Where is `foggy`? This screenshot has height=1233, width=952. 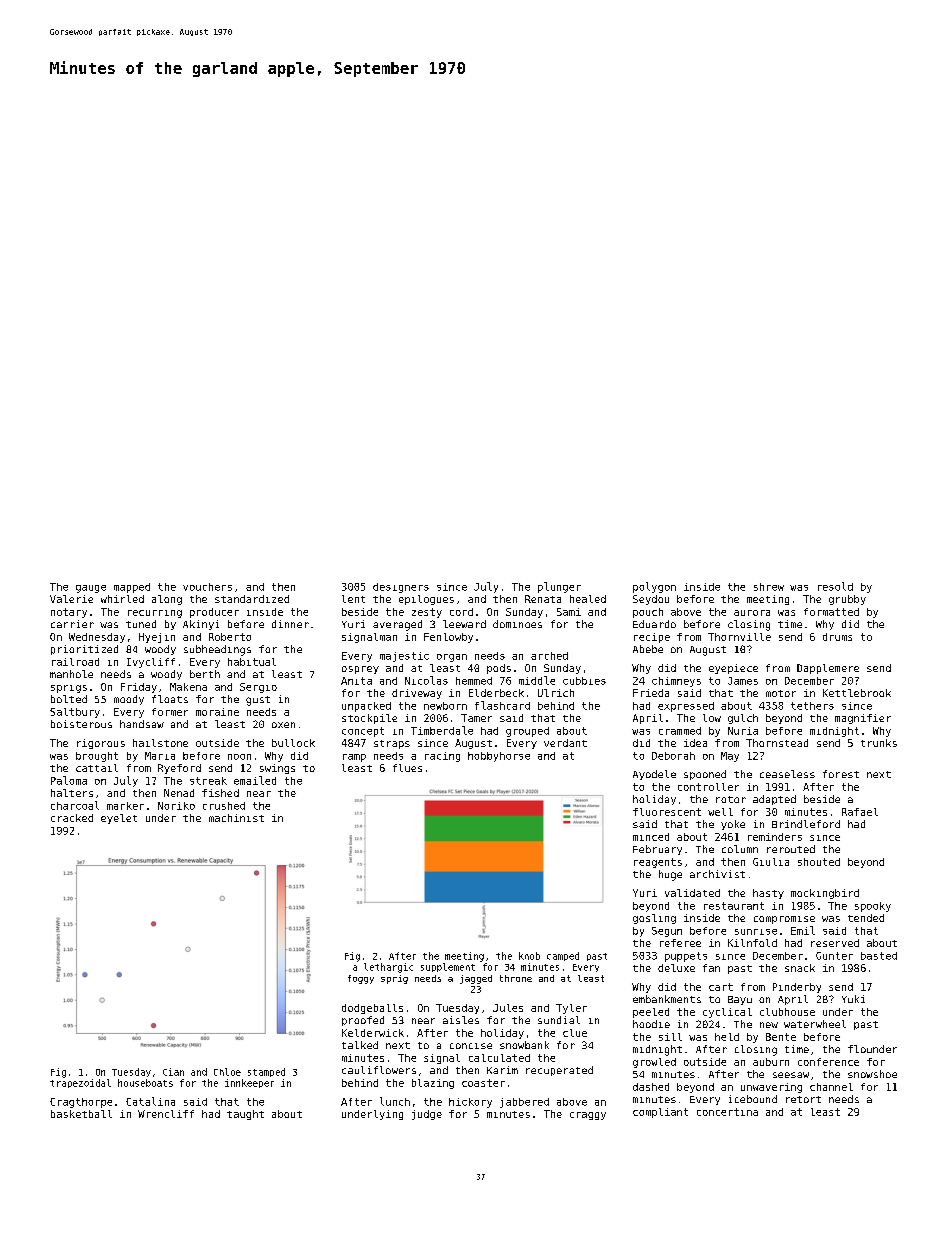 foggy is located at coordinates (361, 979).
